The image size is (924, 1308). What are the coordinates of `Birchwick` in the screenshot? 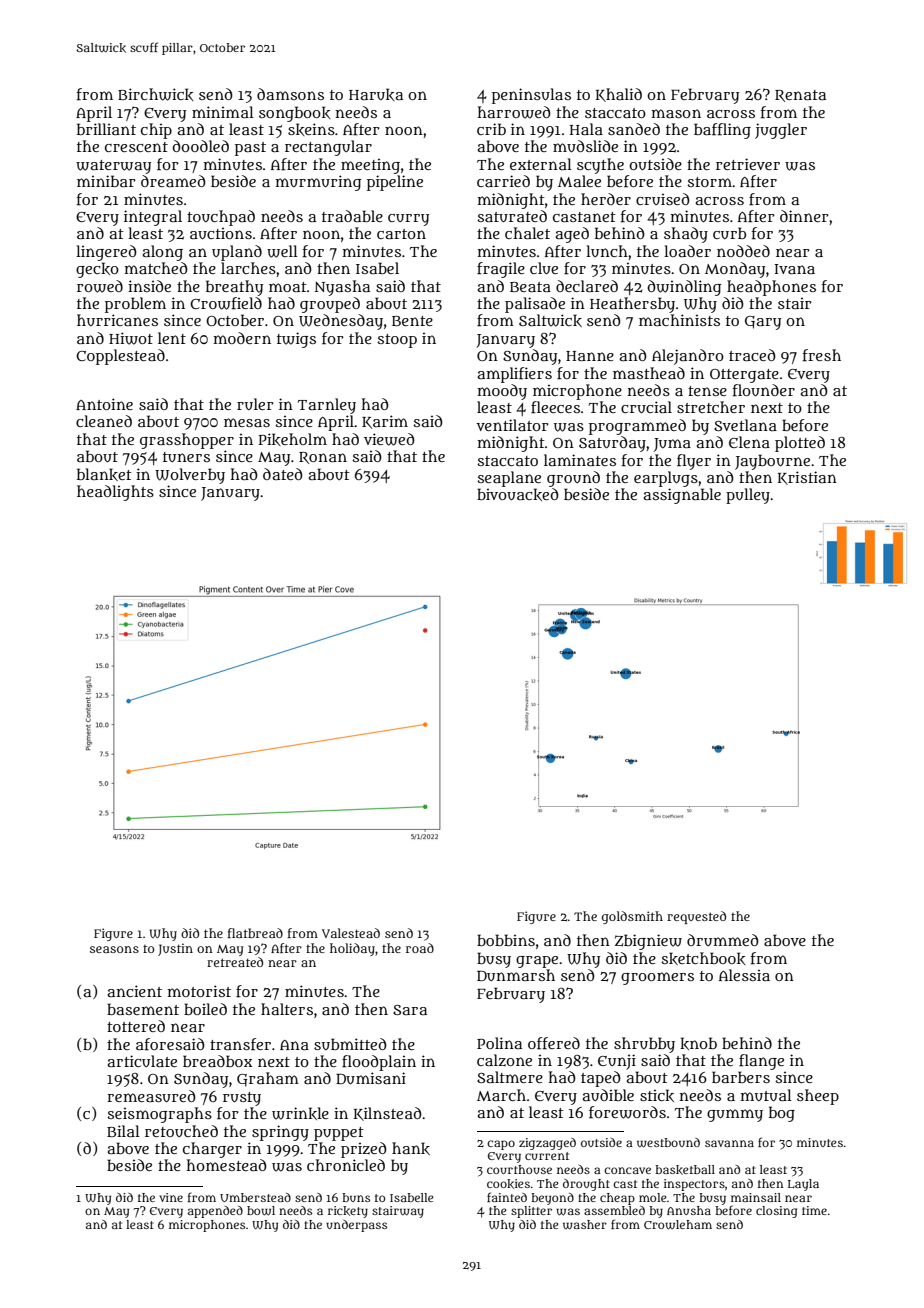 It's located at (155, 94).
